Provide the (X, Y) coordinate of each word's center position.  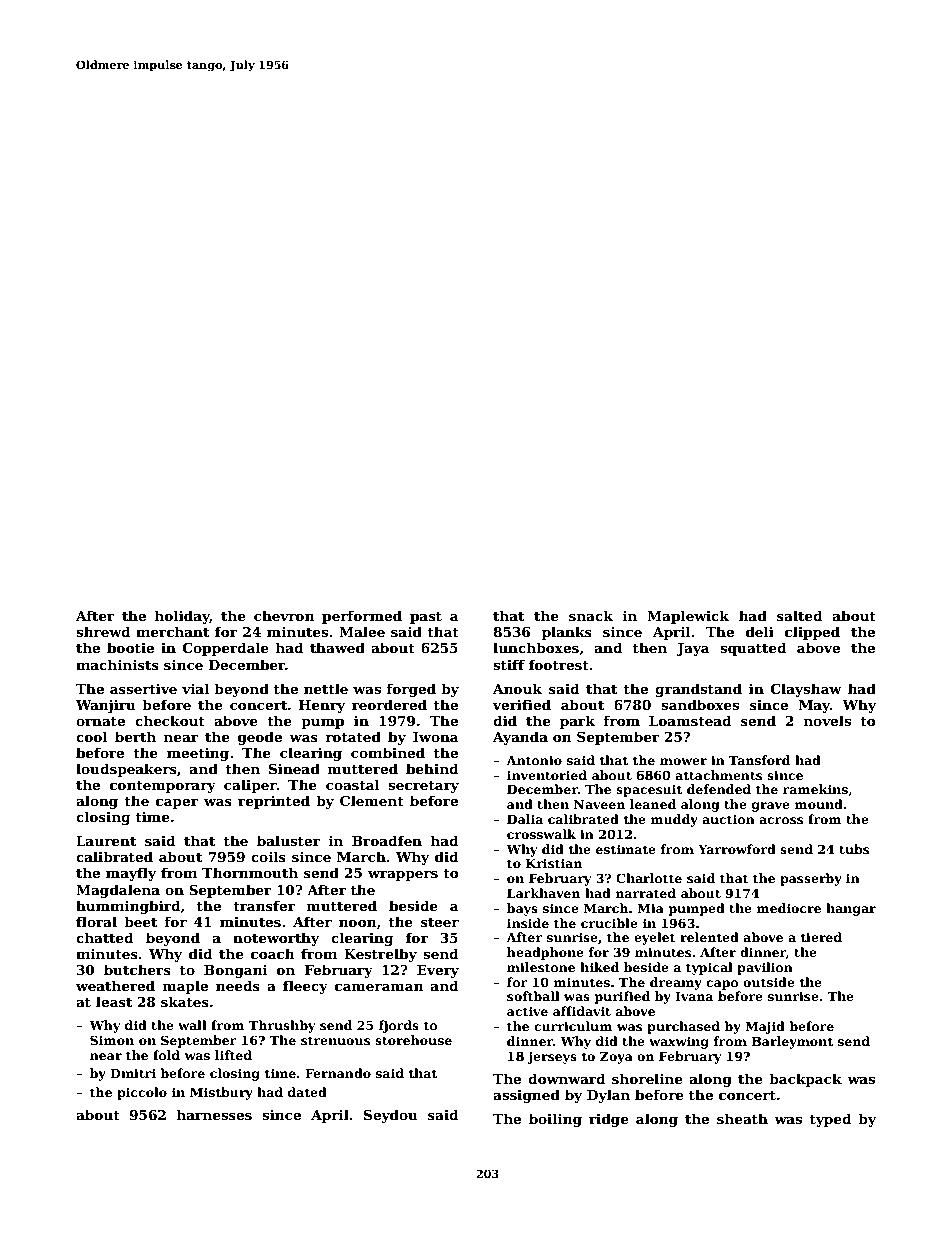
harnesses (214, 1114)
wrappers (403, 876)
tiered (821, 937)
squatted (753, 649)
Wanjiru (106, 706)
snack (591, 615)
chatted (104, 937)
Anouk (517, 688)
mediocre (789, 908)
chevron (284, 615)
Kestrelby (380, 955)
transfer (264, 905)
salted (799, 615)
